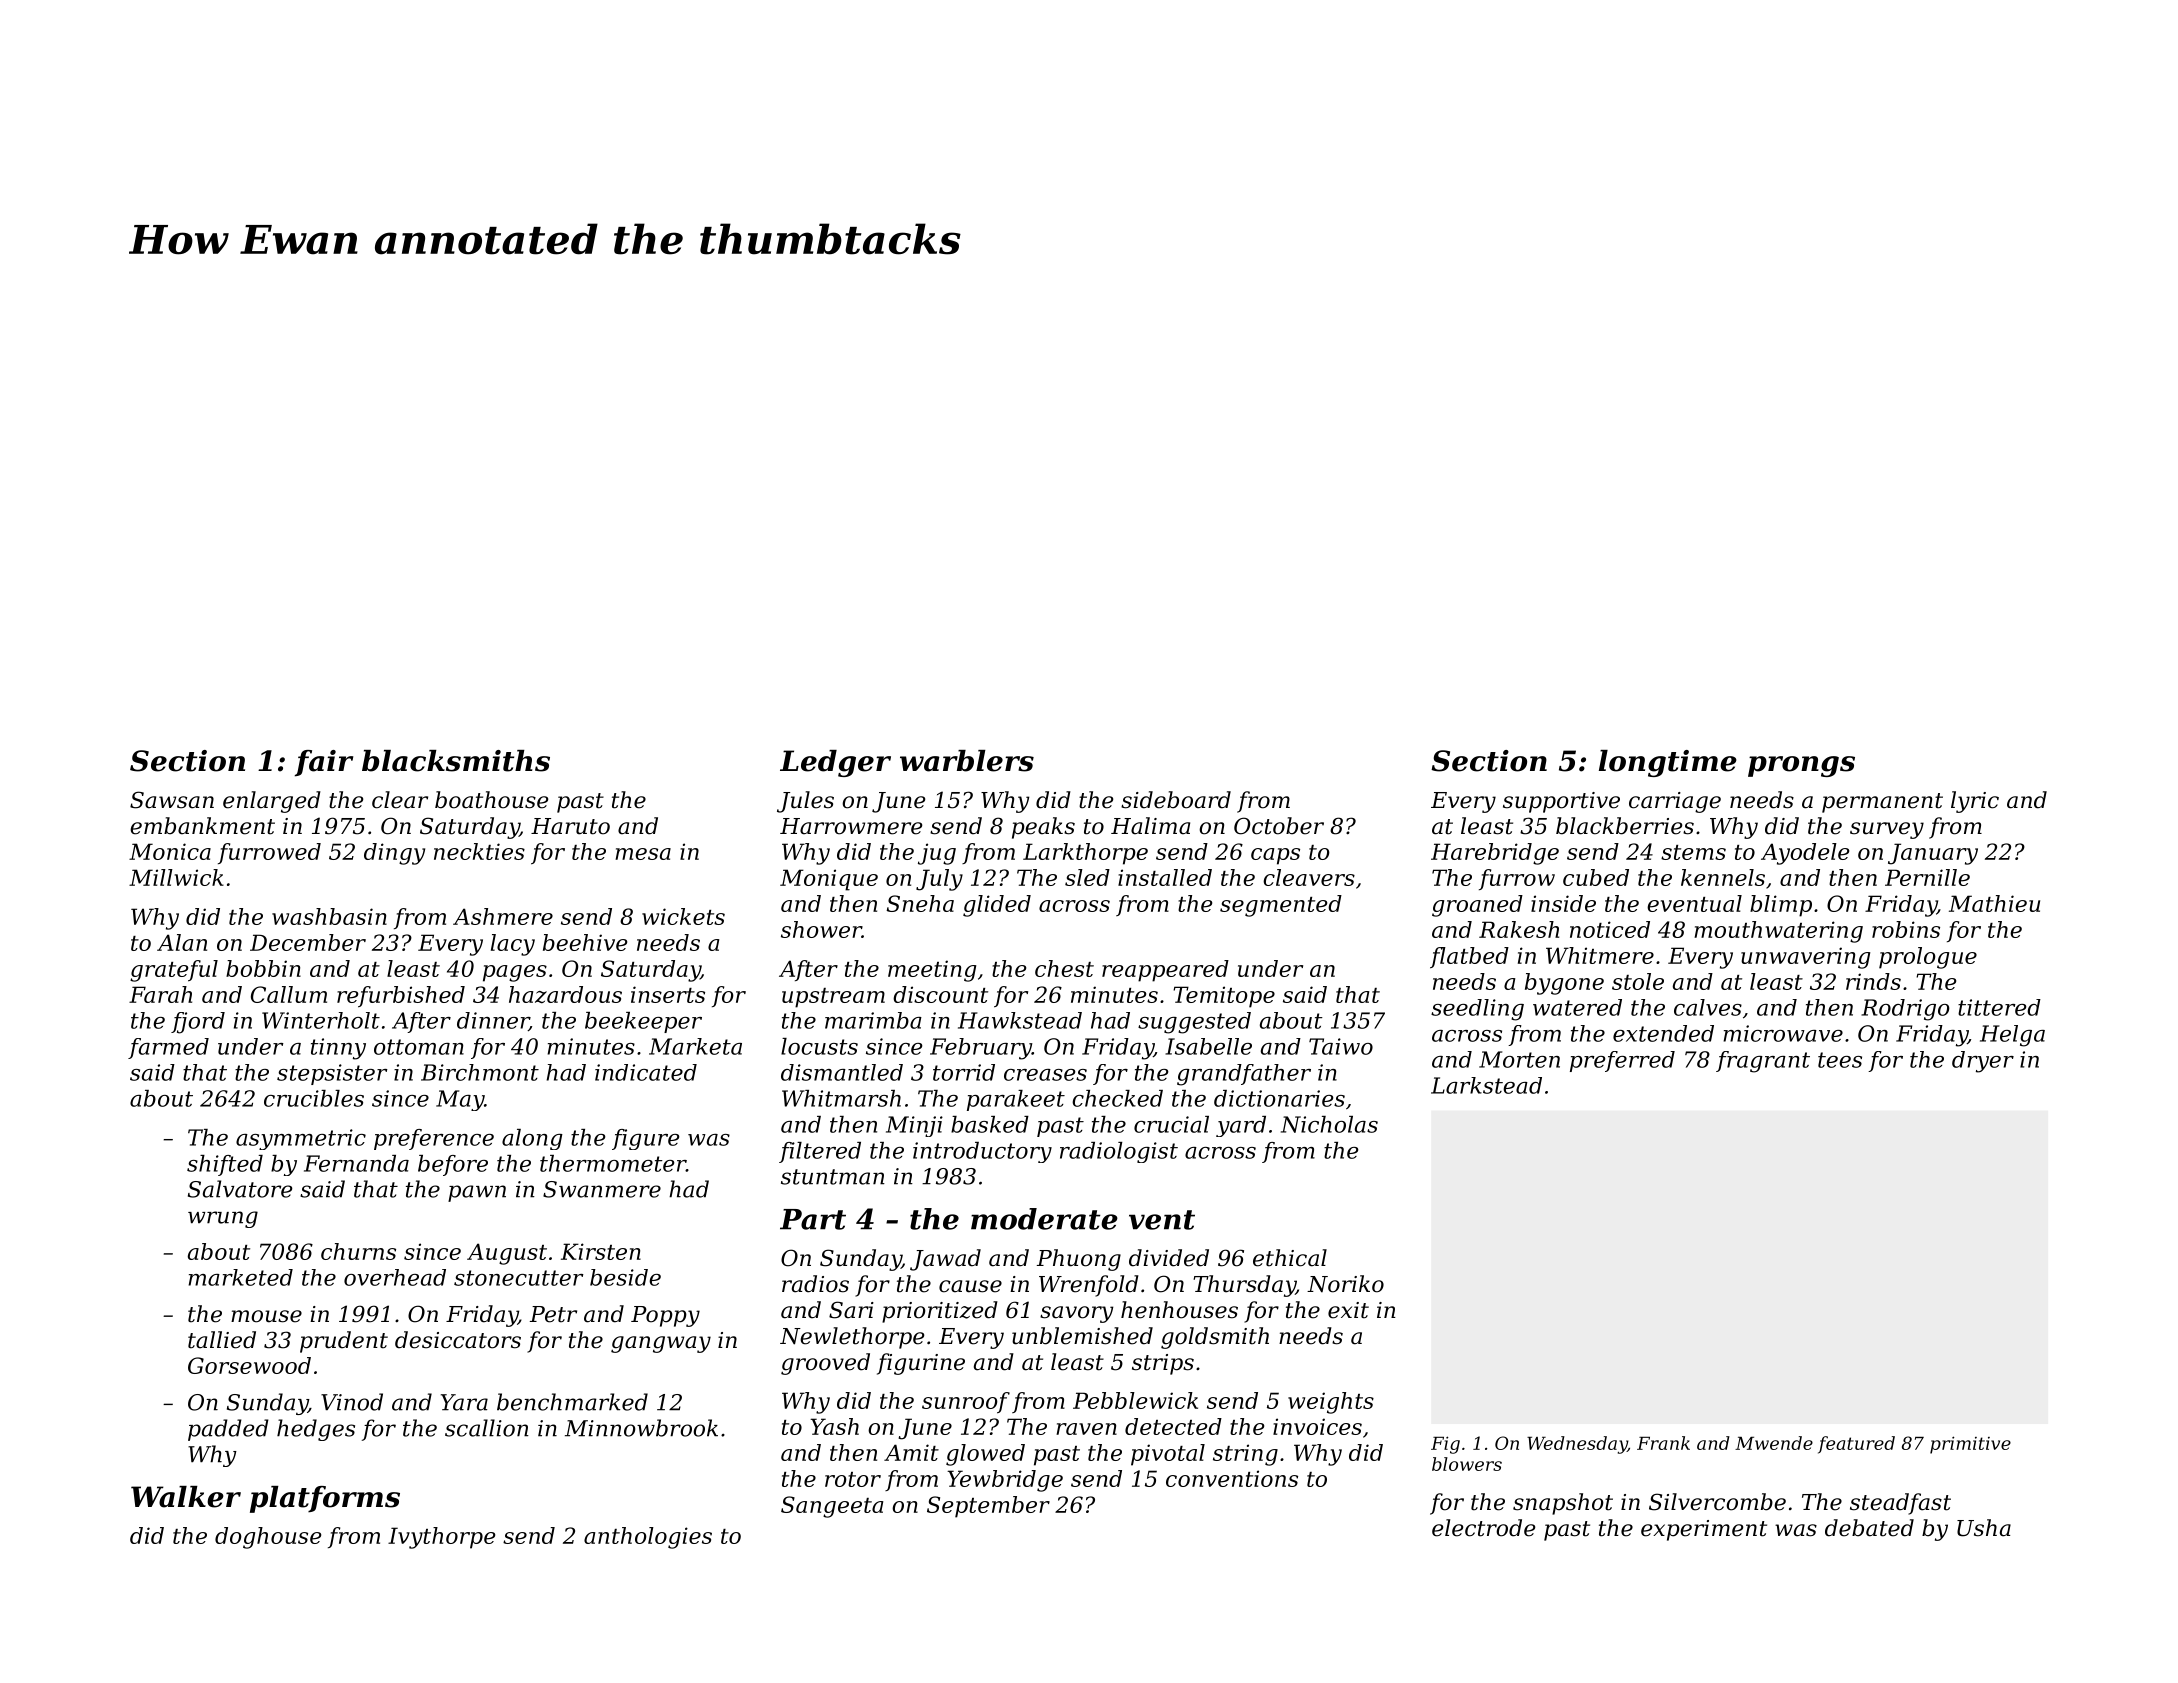  Describe the element at coordinates (1675, 802) in the document. I see `carriage` at that location.
